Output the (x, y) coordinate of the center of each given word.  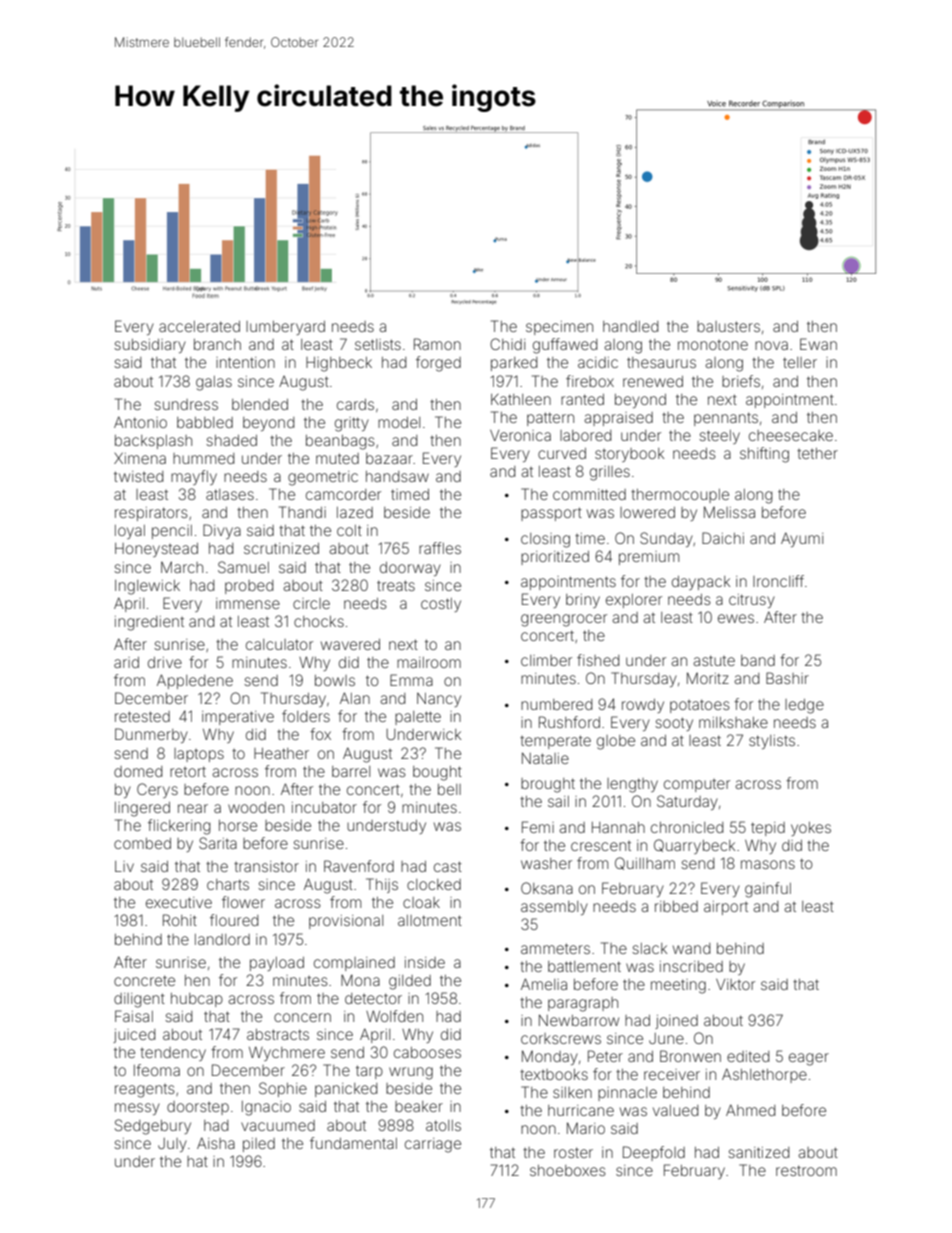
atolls (443, 1125)
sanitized (758, 1152)
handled (630, 326)
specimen (559, 328)
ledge (804, 706)
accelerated (199, 326)
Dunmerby (151, 735)
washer (546, 863)
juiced (134, 1036)
